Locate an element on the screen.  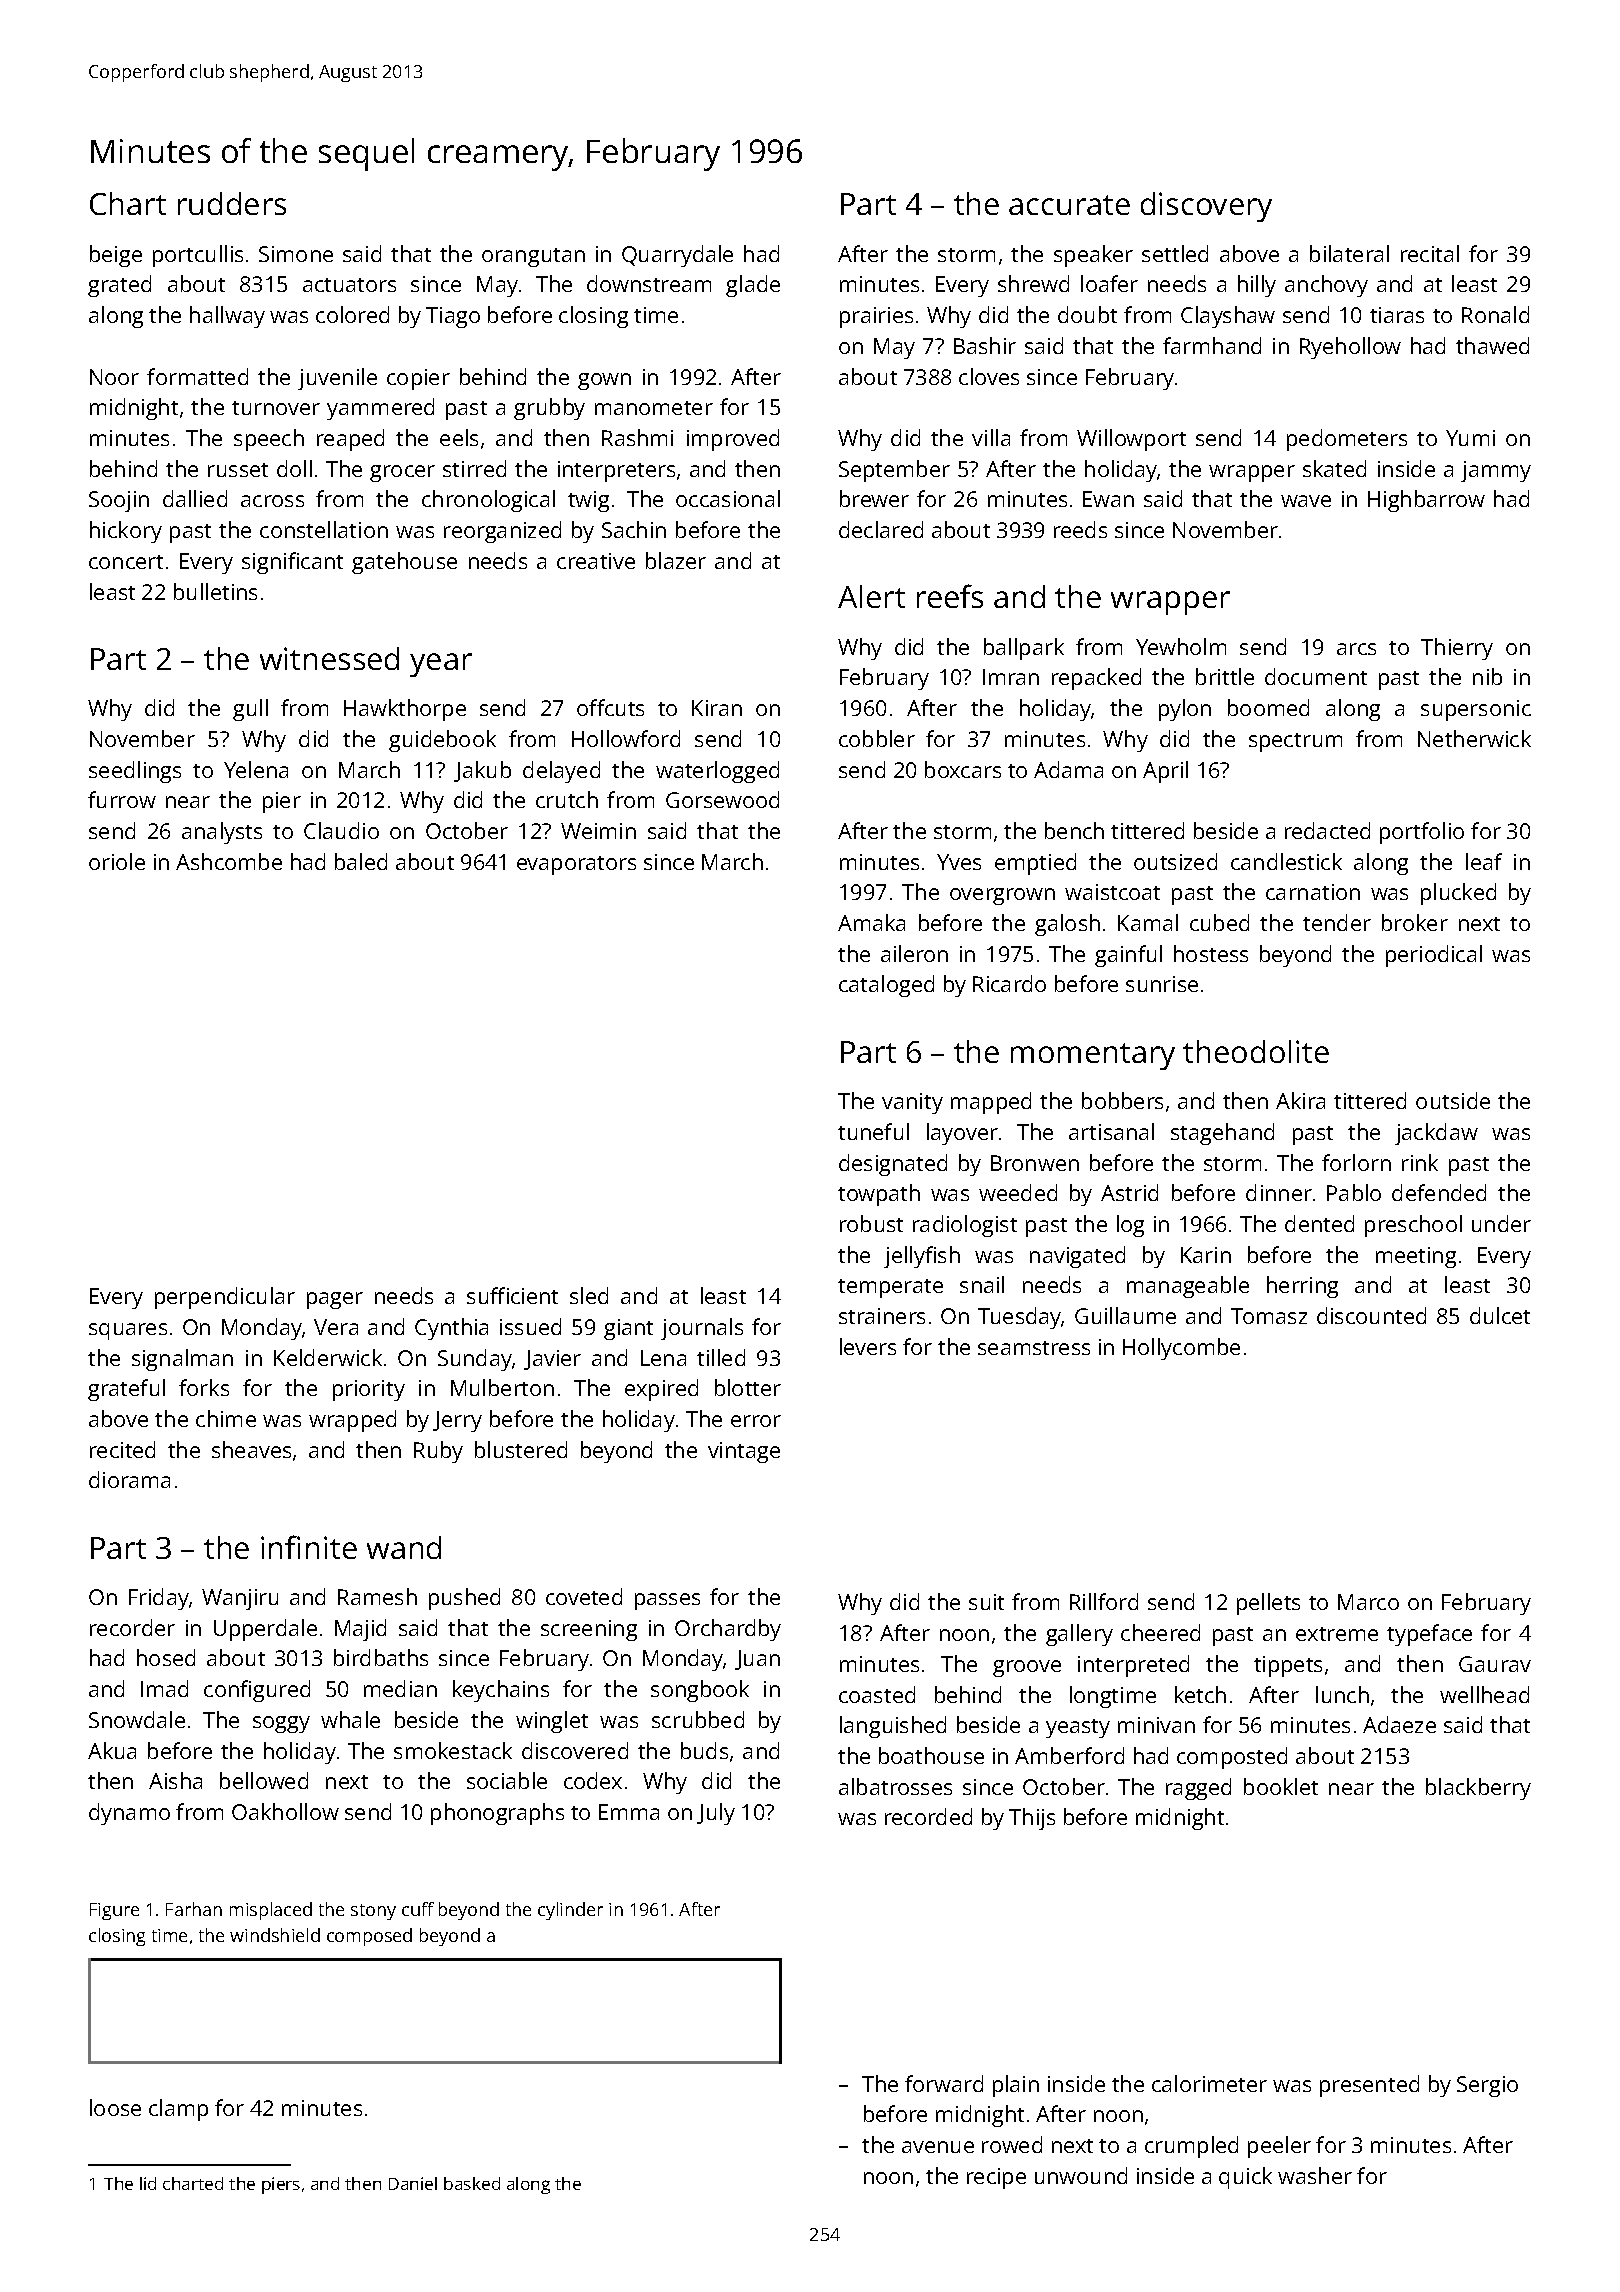
recital is located at coordinates (1430, 253).
